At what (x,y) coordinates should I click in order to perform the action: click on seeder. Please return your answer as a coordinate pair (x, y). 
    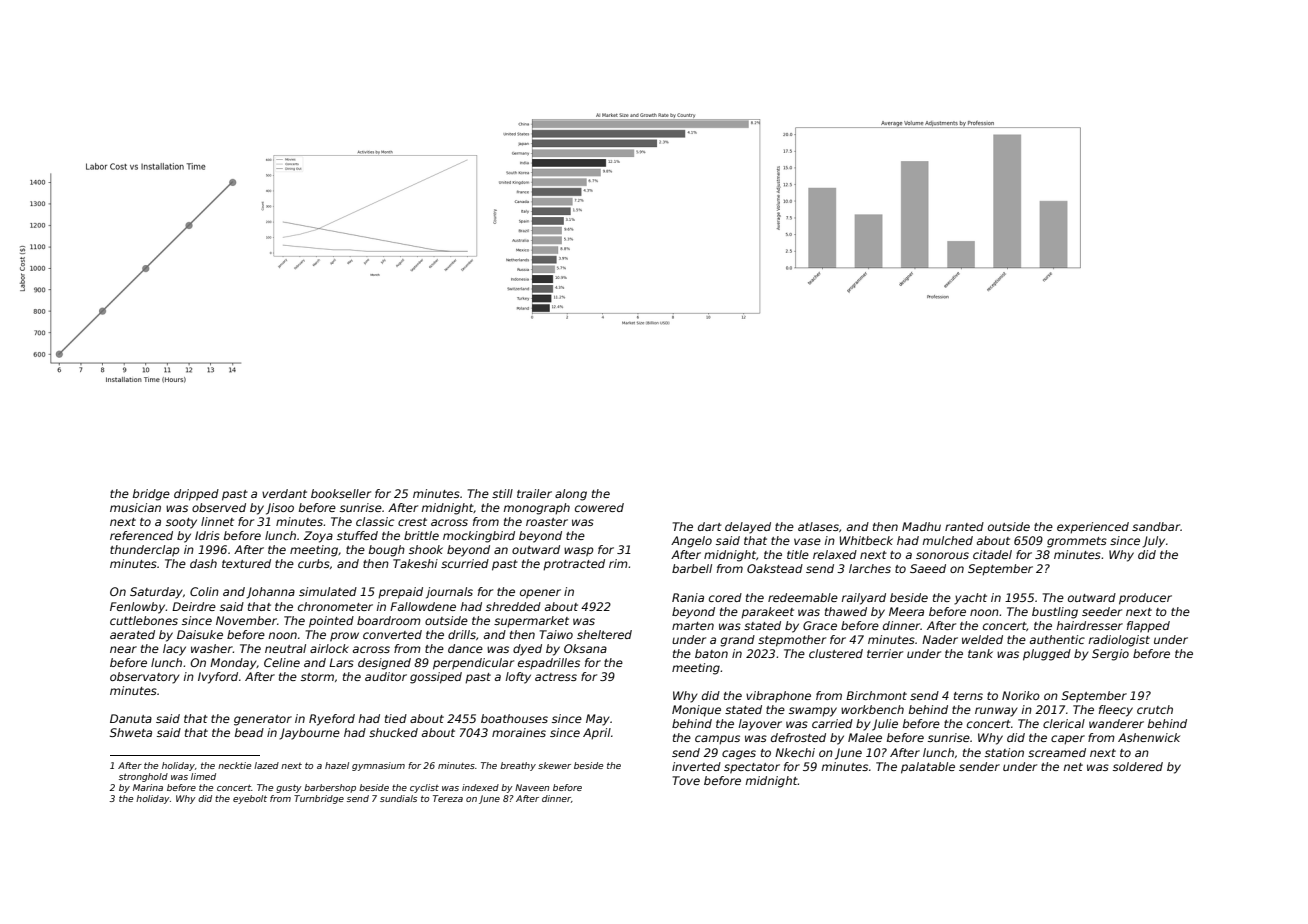
    Looking at the image, I should click on (1102, 611).
